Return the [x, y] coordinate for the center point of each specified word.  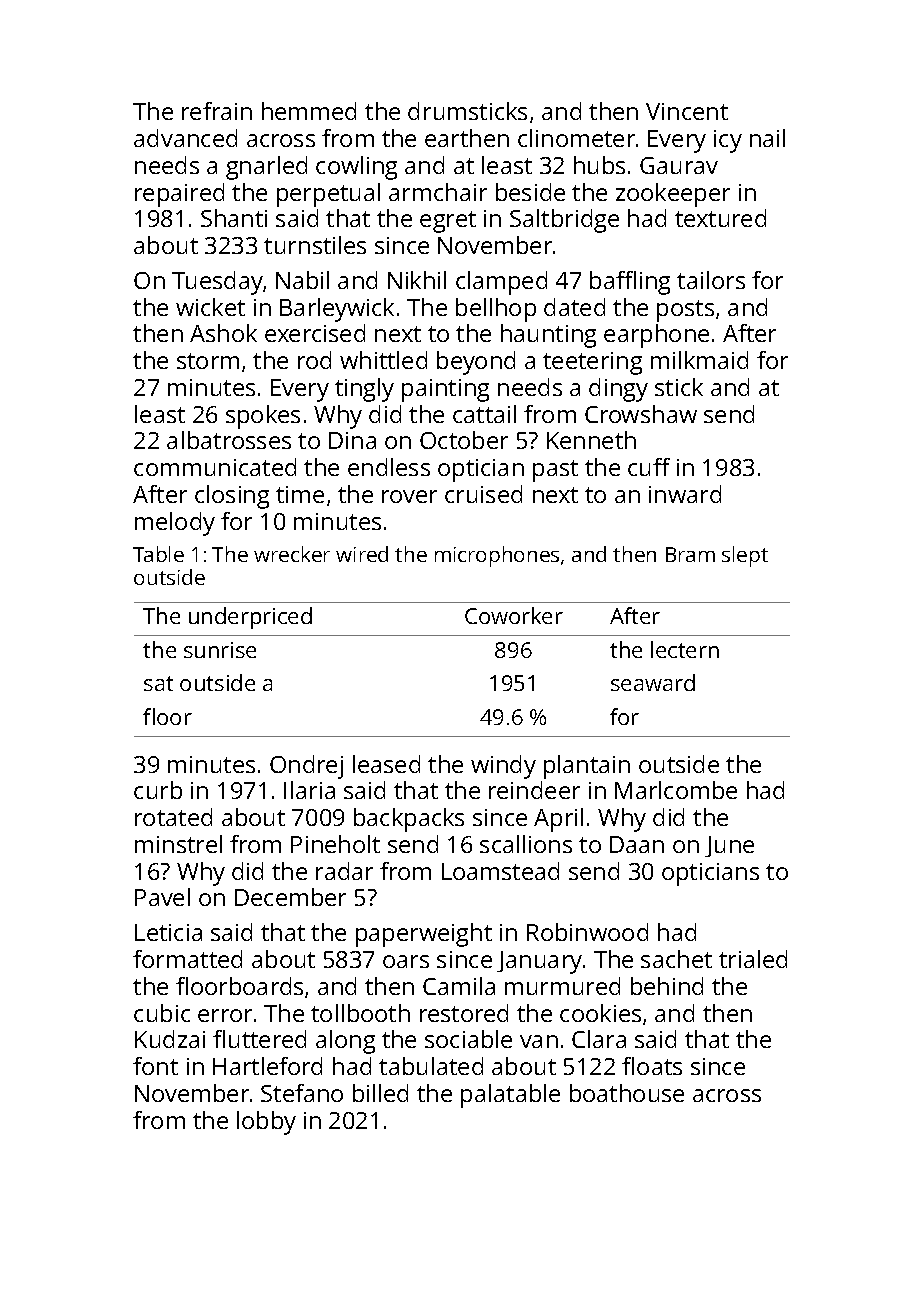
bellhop [496, 310]
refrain [217, 111]
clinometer [576, 138]
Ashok [223, 333]
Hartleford [267, 1066]
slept [745, 556]
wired [362, 554]
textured [720, 218]
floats [652, 1066]
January [539, 962]
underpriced [250, 618]
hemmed [309, 111]
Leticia [168, 932]
